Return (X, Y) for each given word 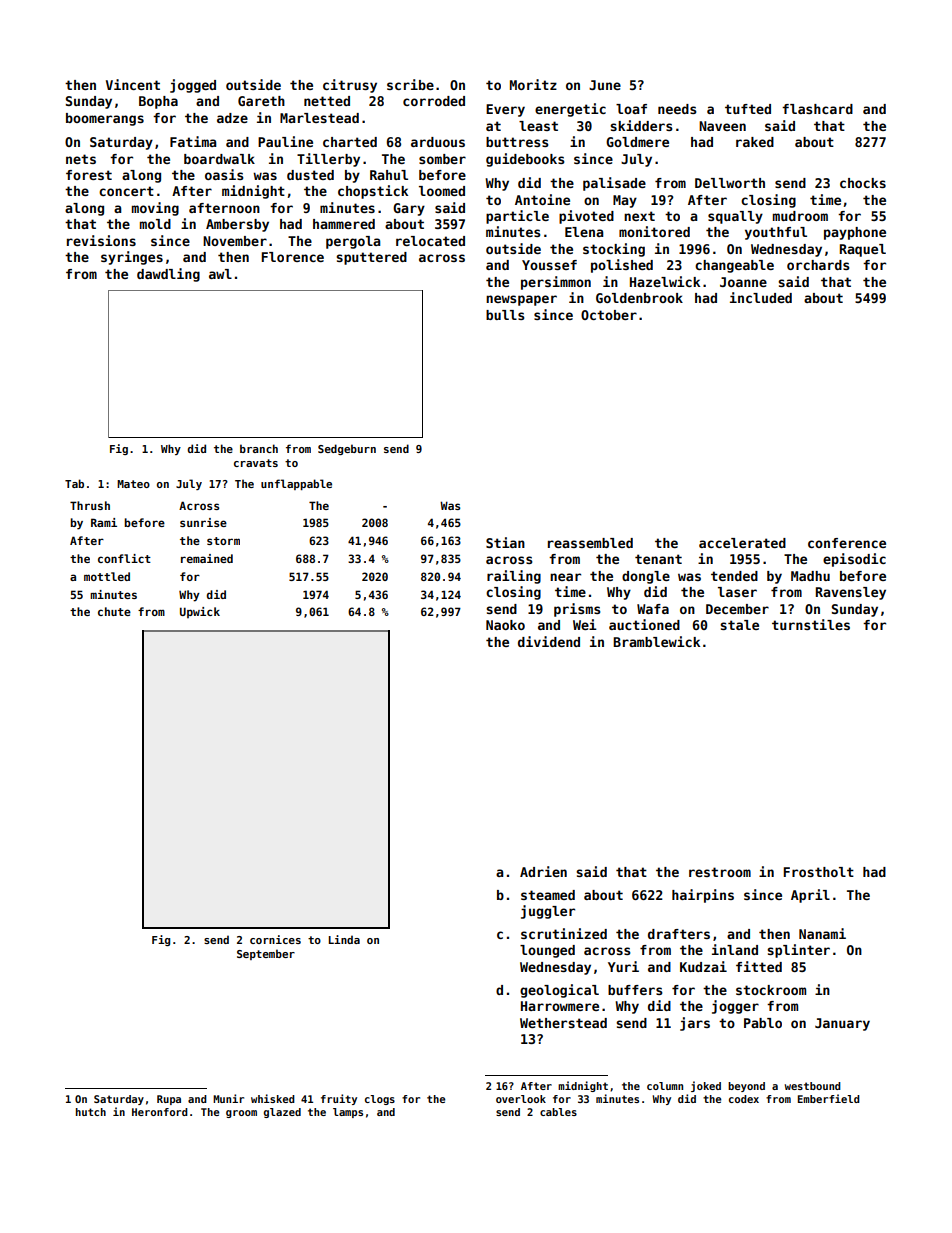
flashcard (817, 109)
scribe (410, 84)
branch (259, 448)
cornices (275, 939)
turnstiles (811, 624)
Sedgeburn (347, 449)
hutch (91, 1112)
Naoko (505, 625)
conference (847, 543)
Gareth (261, 101)
